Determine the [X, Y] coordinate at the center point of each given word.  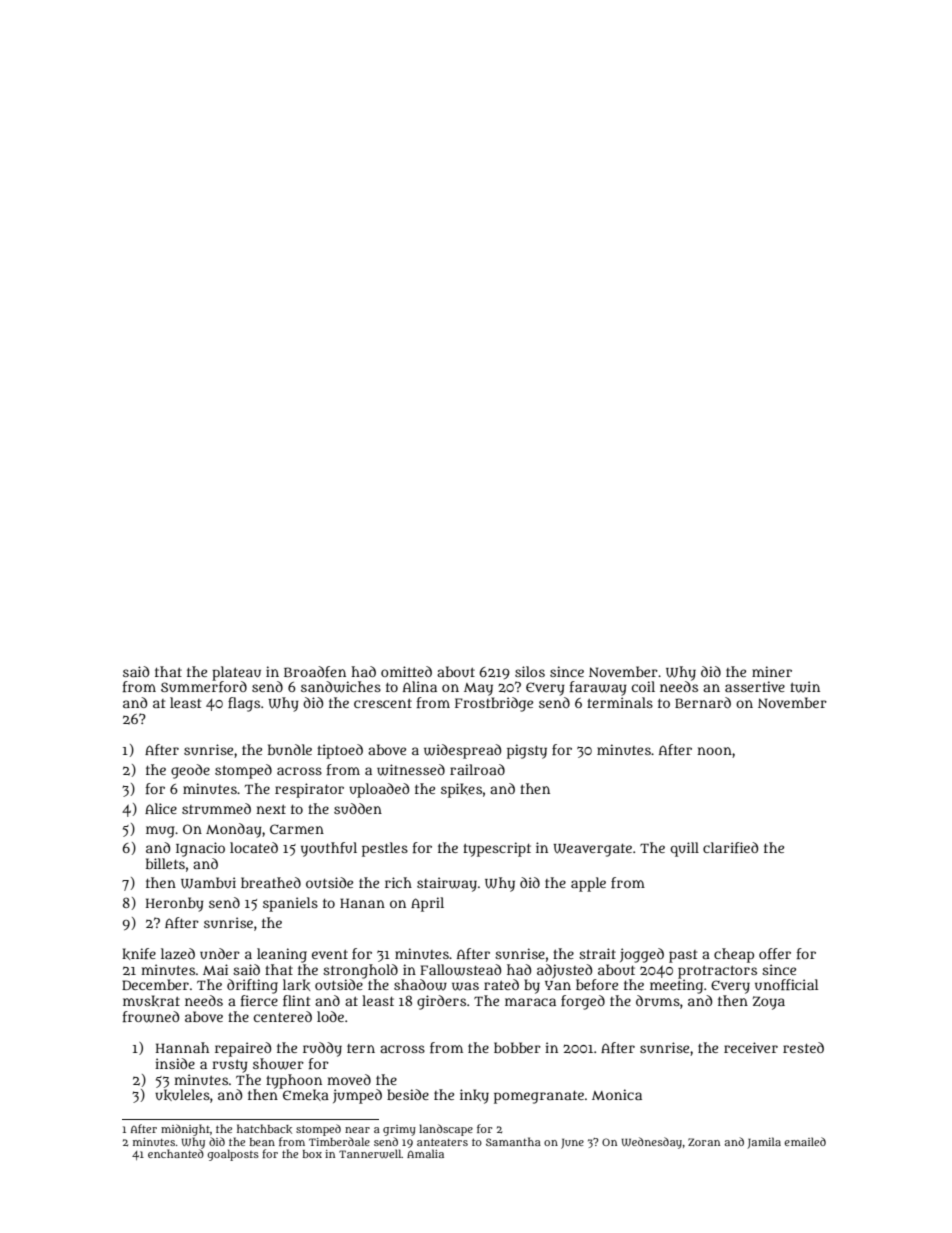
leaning [282, 955]
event [330, 954]
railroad [477, 769]
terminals [620, 702]
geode [190, 771]
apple [588, 884]
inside [175, 1063]
